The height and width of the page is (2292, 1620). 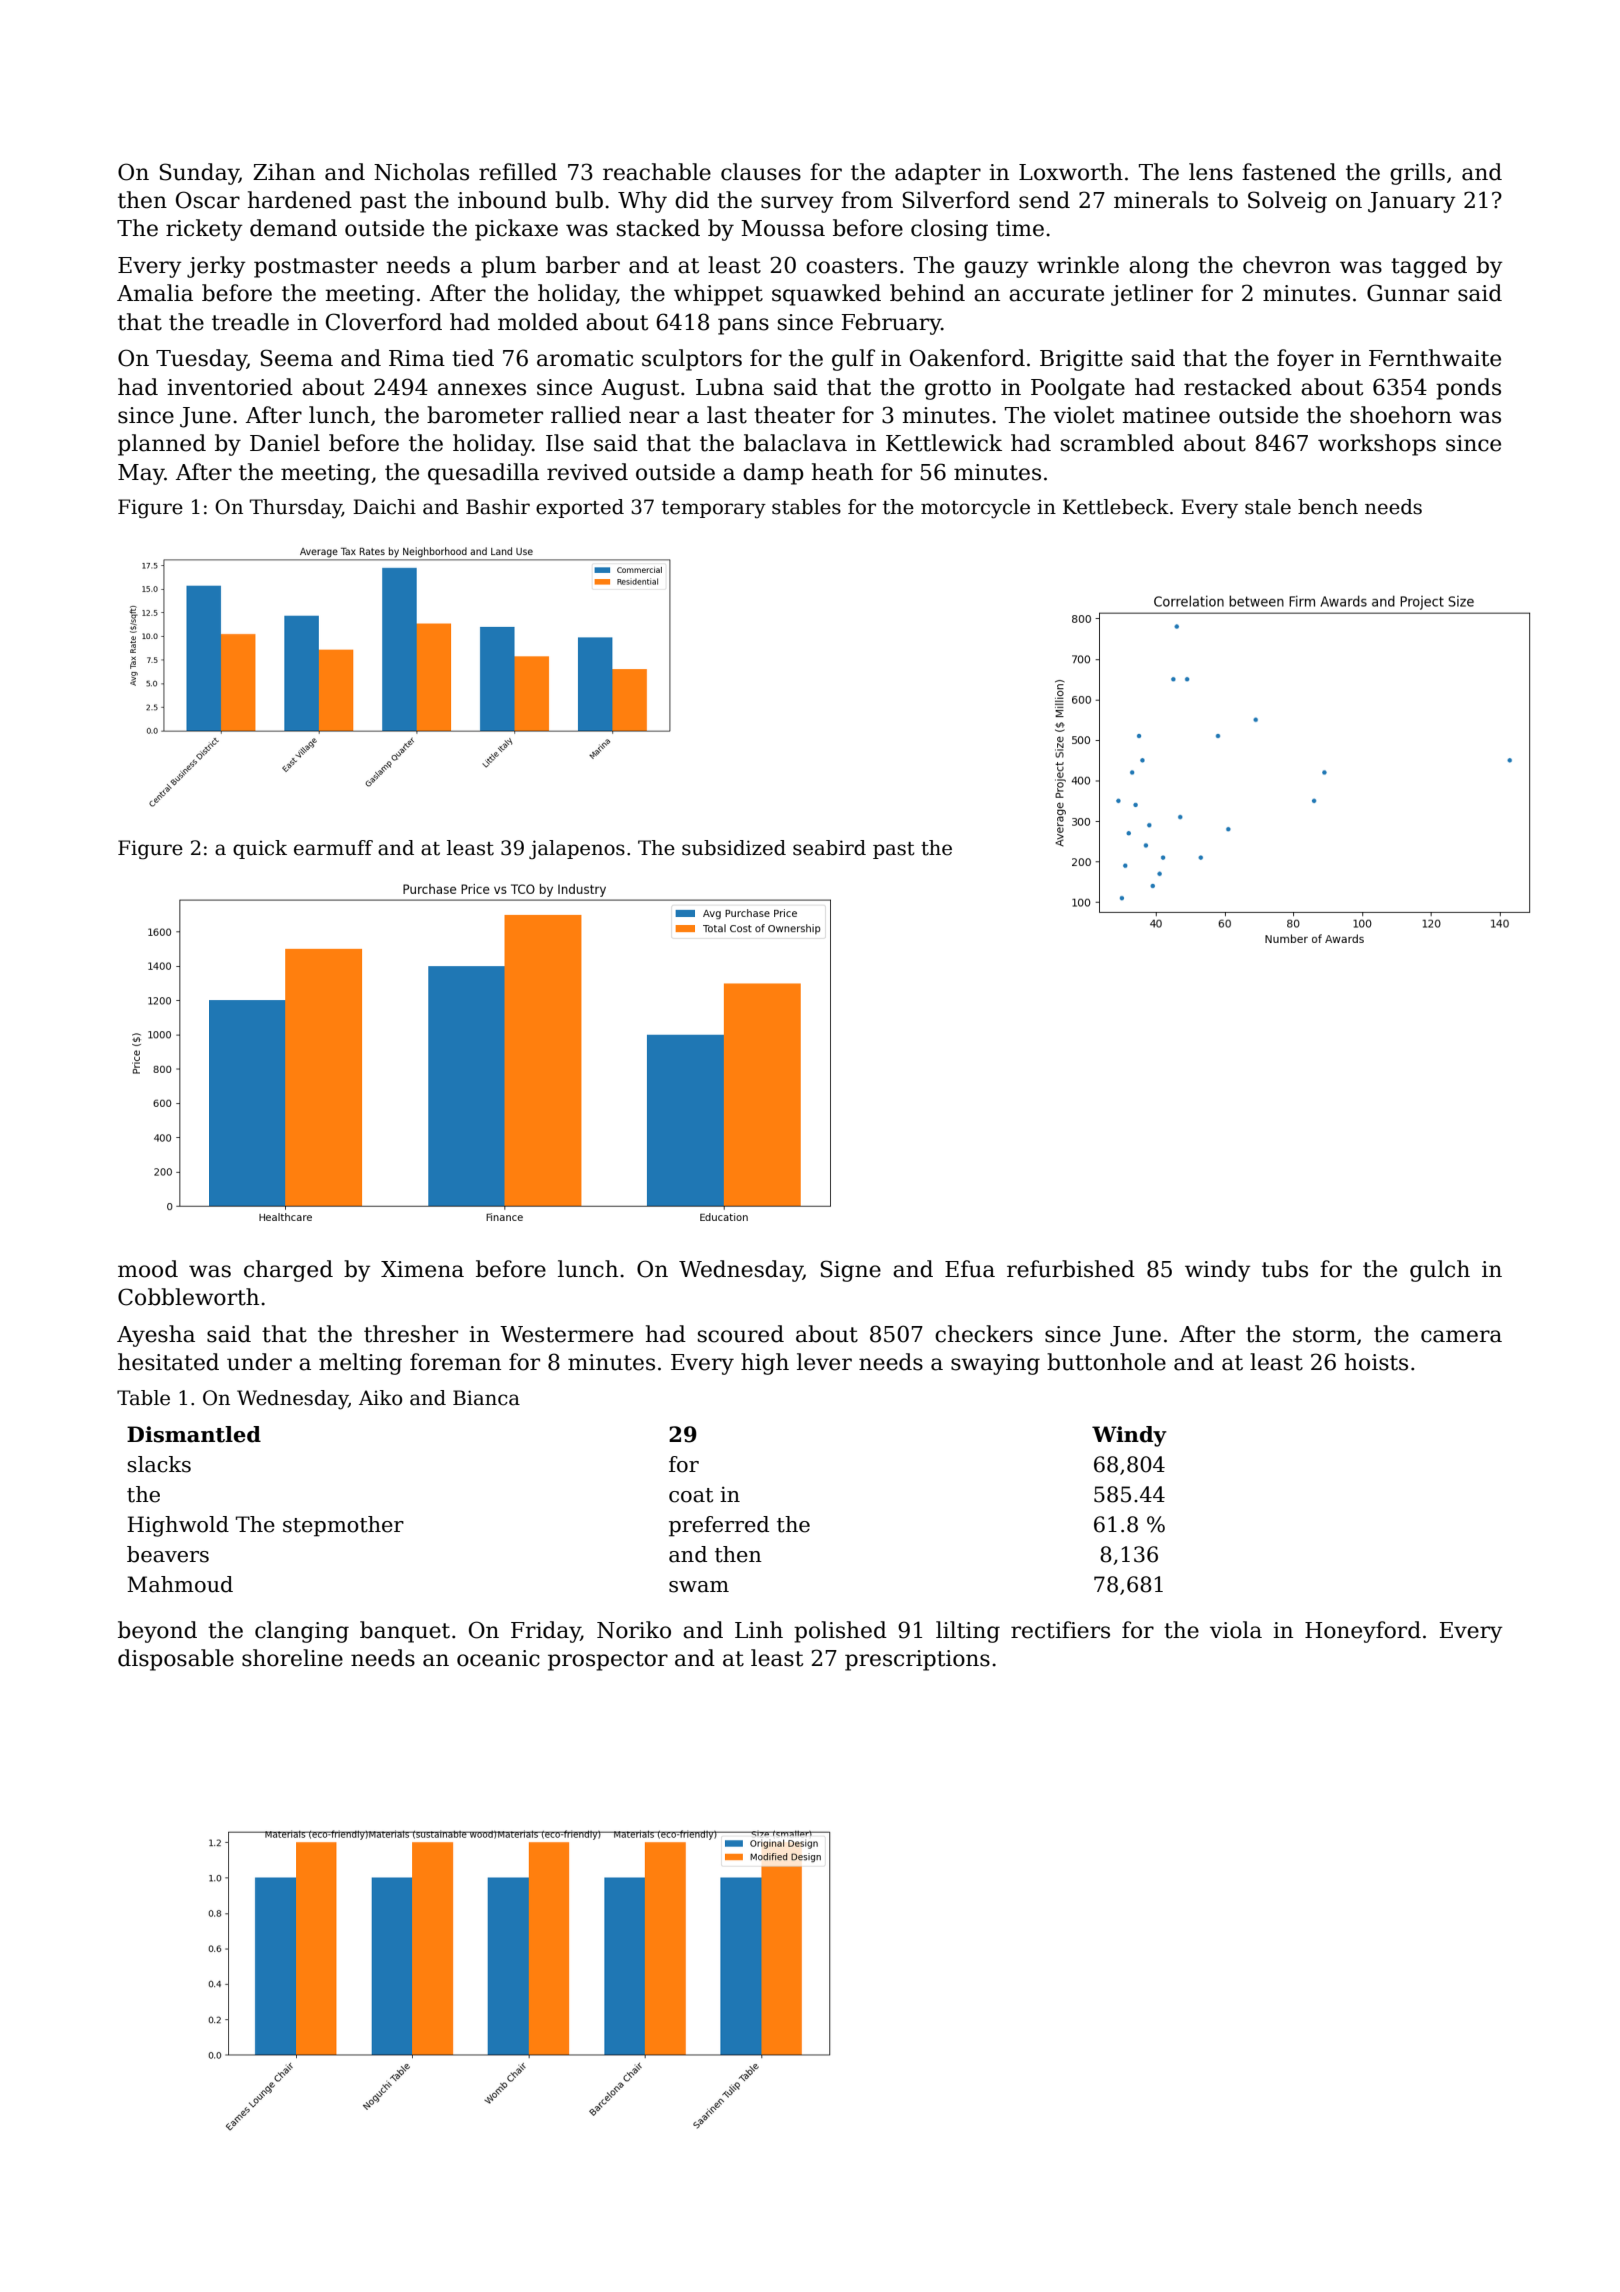 I want to click on earmuff, so click(x=333, y=848).
